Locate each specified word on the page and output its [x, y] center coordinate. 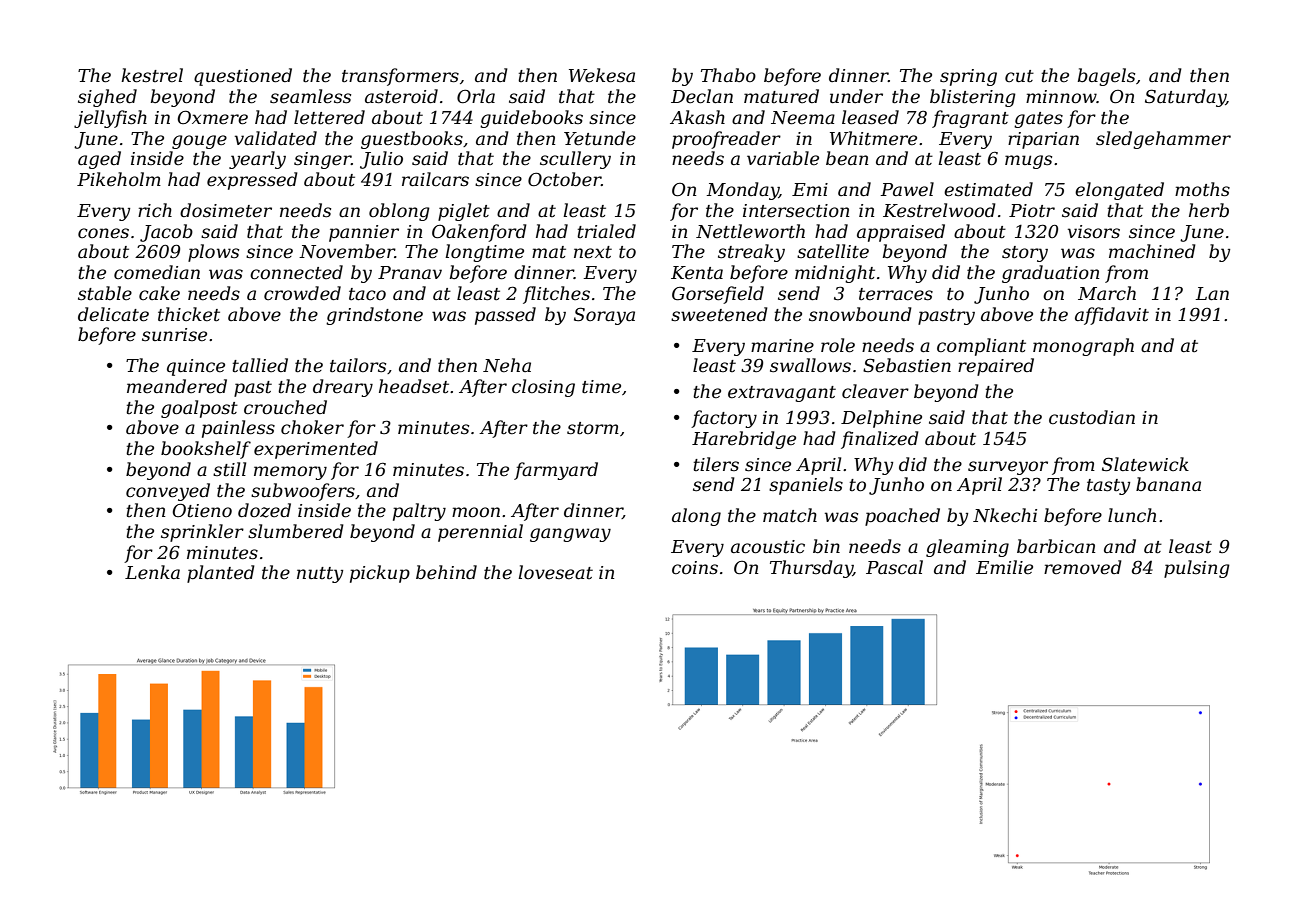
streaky [751, 253]
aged [99, 160]
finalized [880, 440]
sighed [107, 98]
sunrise [174, 335]
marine [782, 345]
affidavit [1112, 316]
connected [296, 272]
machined [1152, 251]
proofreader [726, 140]
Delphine [881, 419]
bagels [1106, 77]
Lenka [152, 572]
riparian [1043, 140]
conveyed [168, 492]
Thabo [728, 75]
